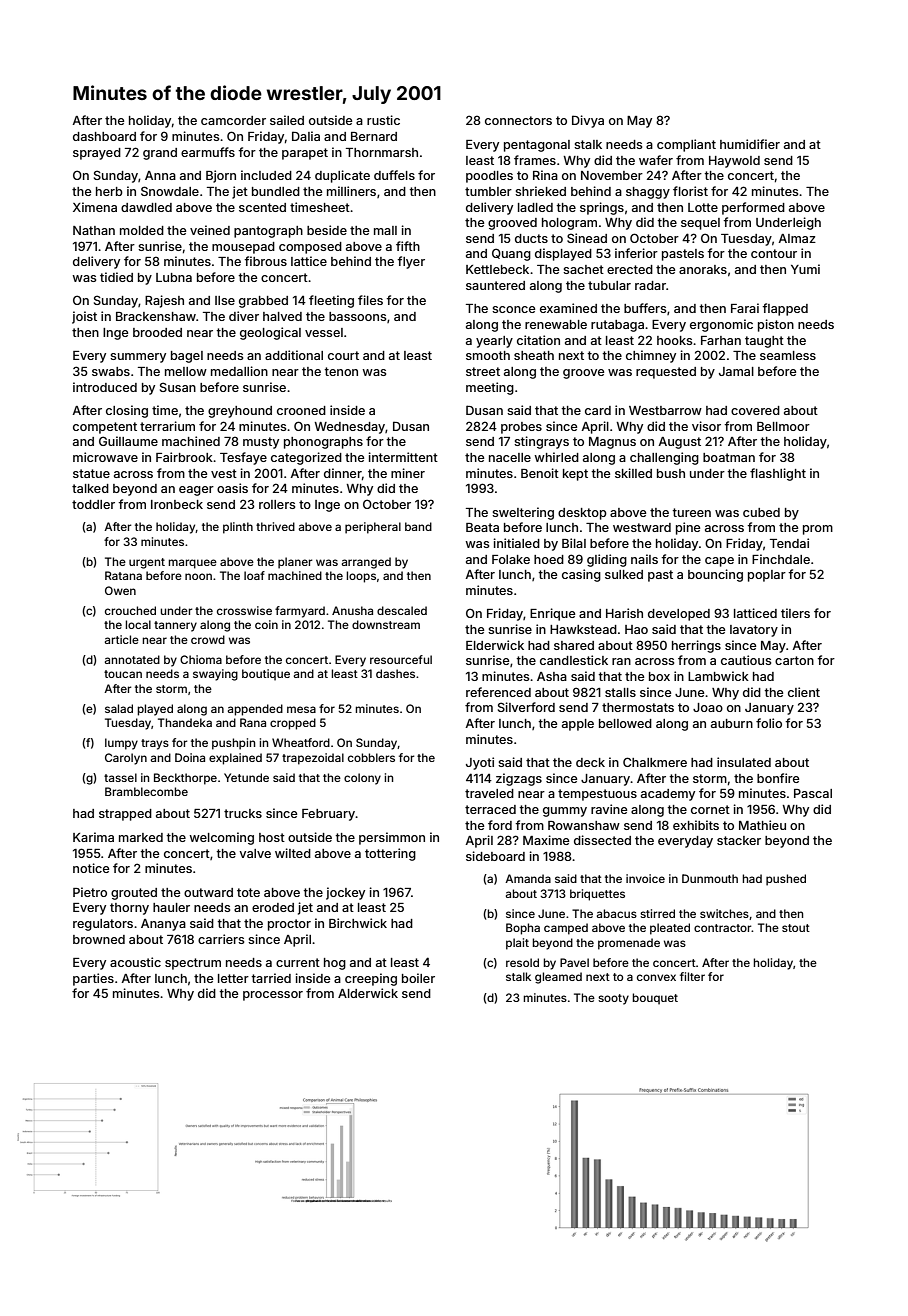 This page has width=908, height=1316. I want to click on Divya, so click(588, 121).
